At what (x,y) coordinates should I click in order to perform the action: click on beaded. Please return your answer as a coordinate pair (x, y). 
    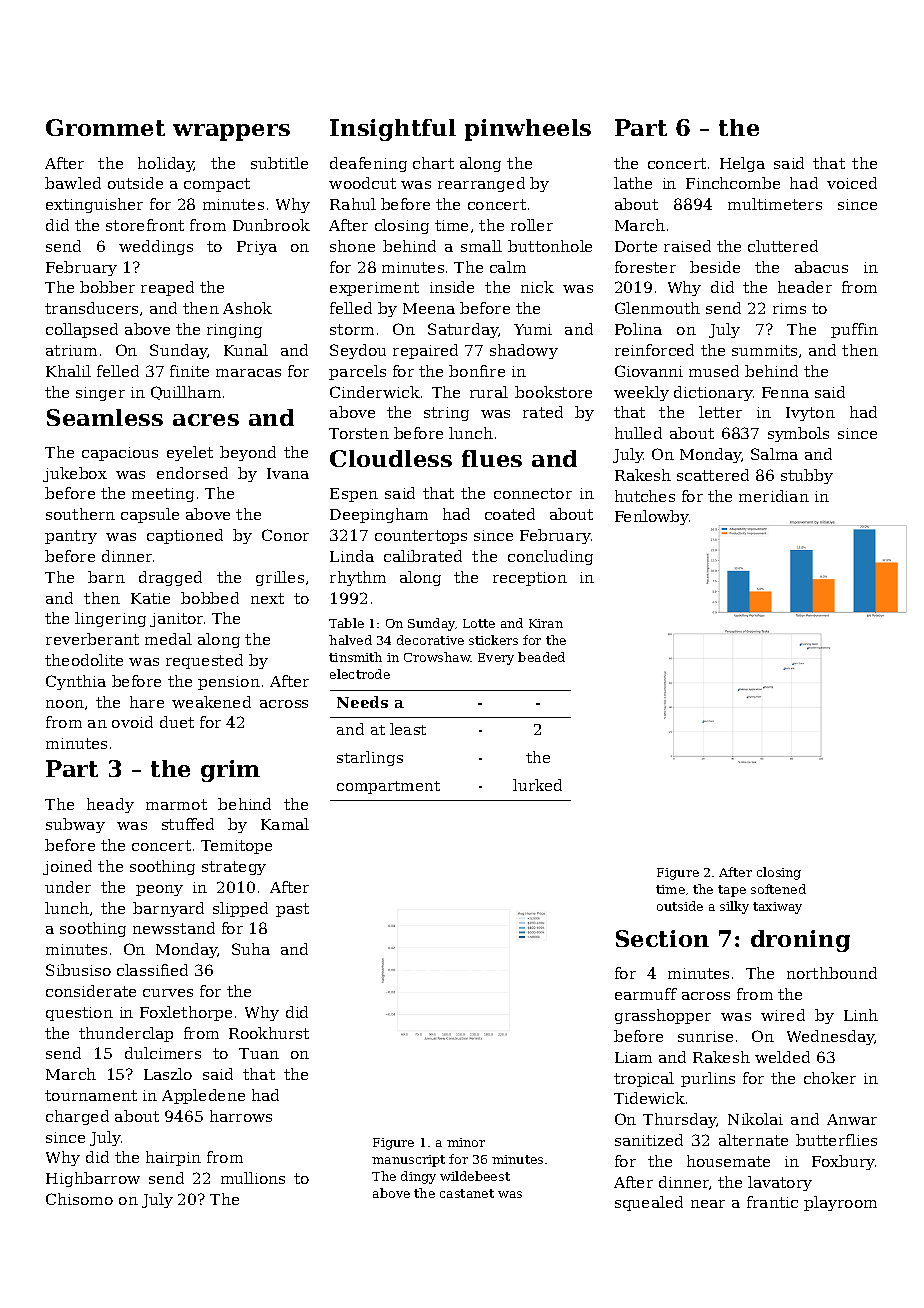
    Looking at the image, I should click on (541, 657).
